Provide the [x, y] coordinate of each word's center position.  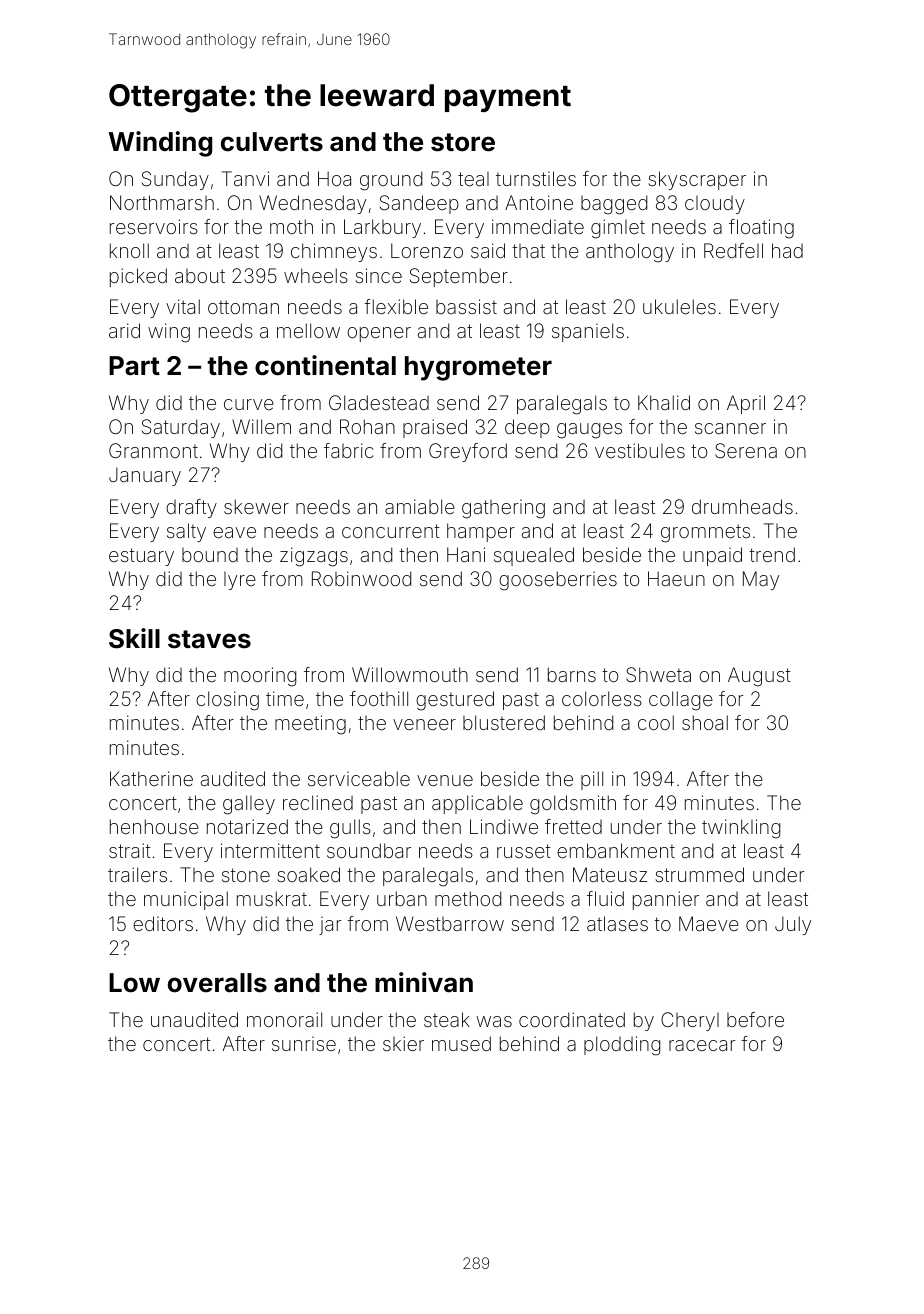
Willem [261, 426]
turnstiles [536, 178]
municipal [186, 900]
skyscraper [697, 180]
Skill [134, 638]
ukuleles [679, 306]
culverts [272, 142]
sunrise [304, 1043]
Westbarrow [450, 923]
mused [461, 1043]
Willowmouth [410, 674]
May [761, 580]
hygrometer [478, 368]
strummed [699, 874]
